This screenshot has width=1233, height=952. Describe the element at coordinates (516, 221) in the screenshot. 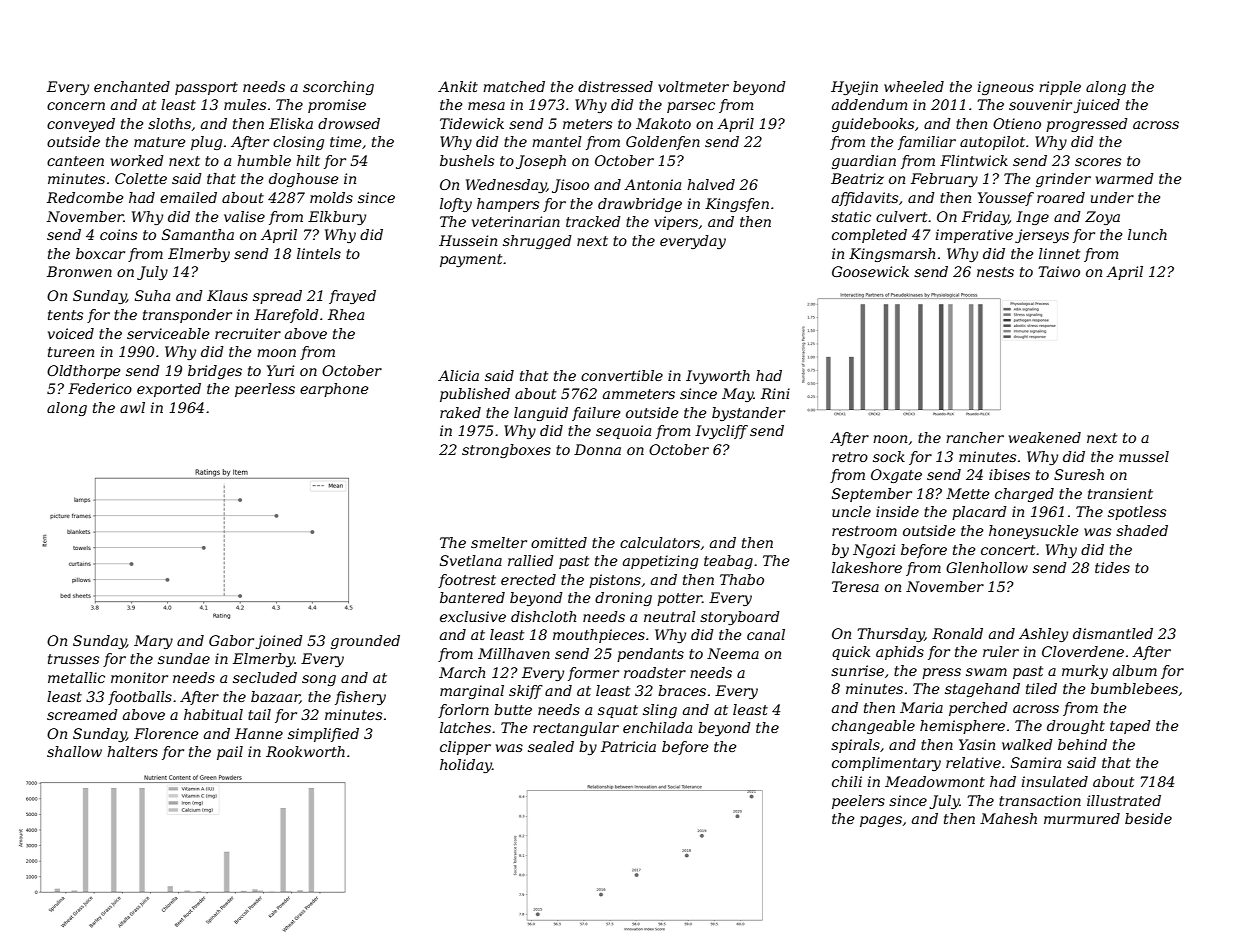

I see `veterinarian` at that location.
